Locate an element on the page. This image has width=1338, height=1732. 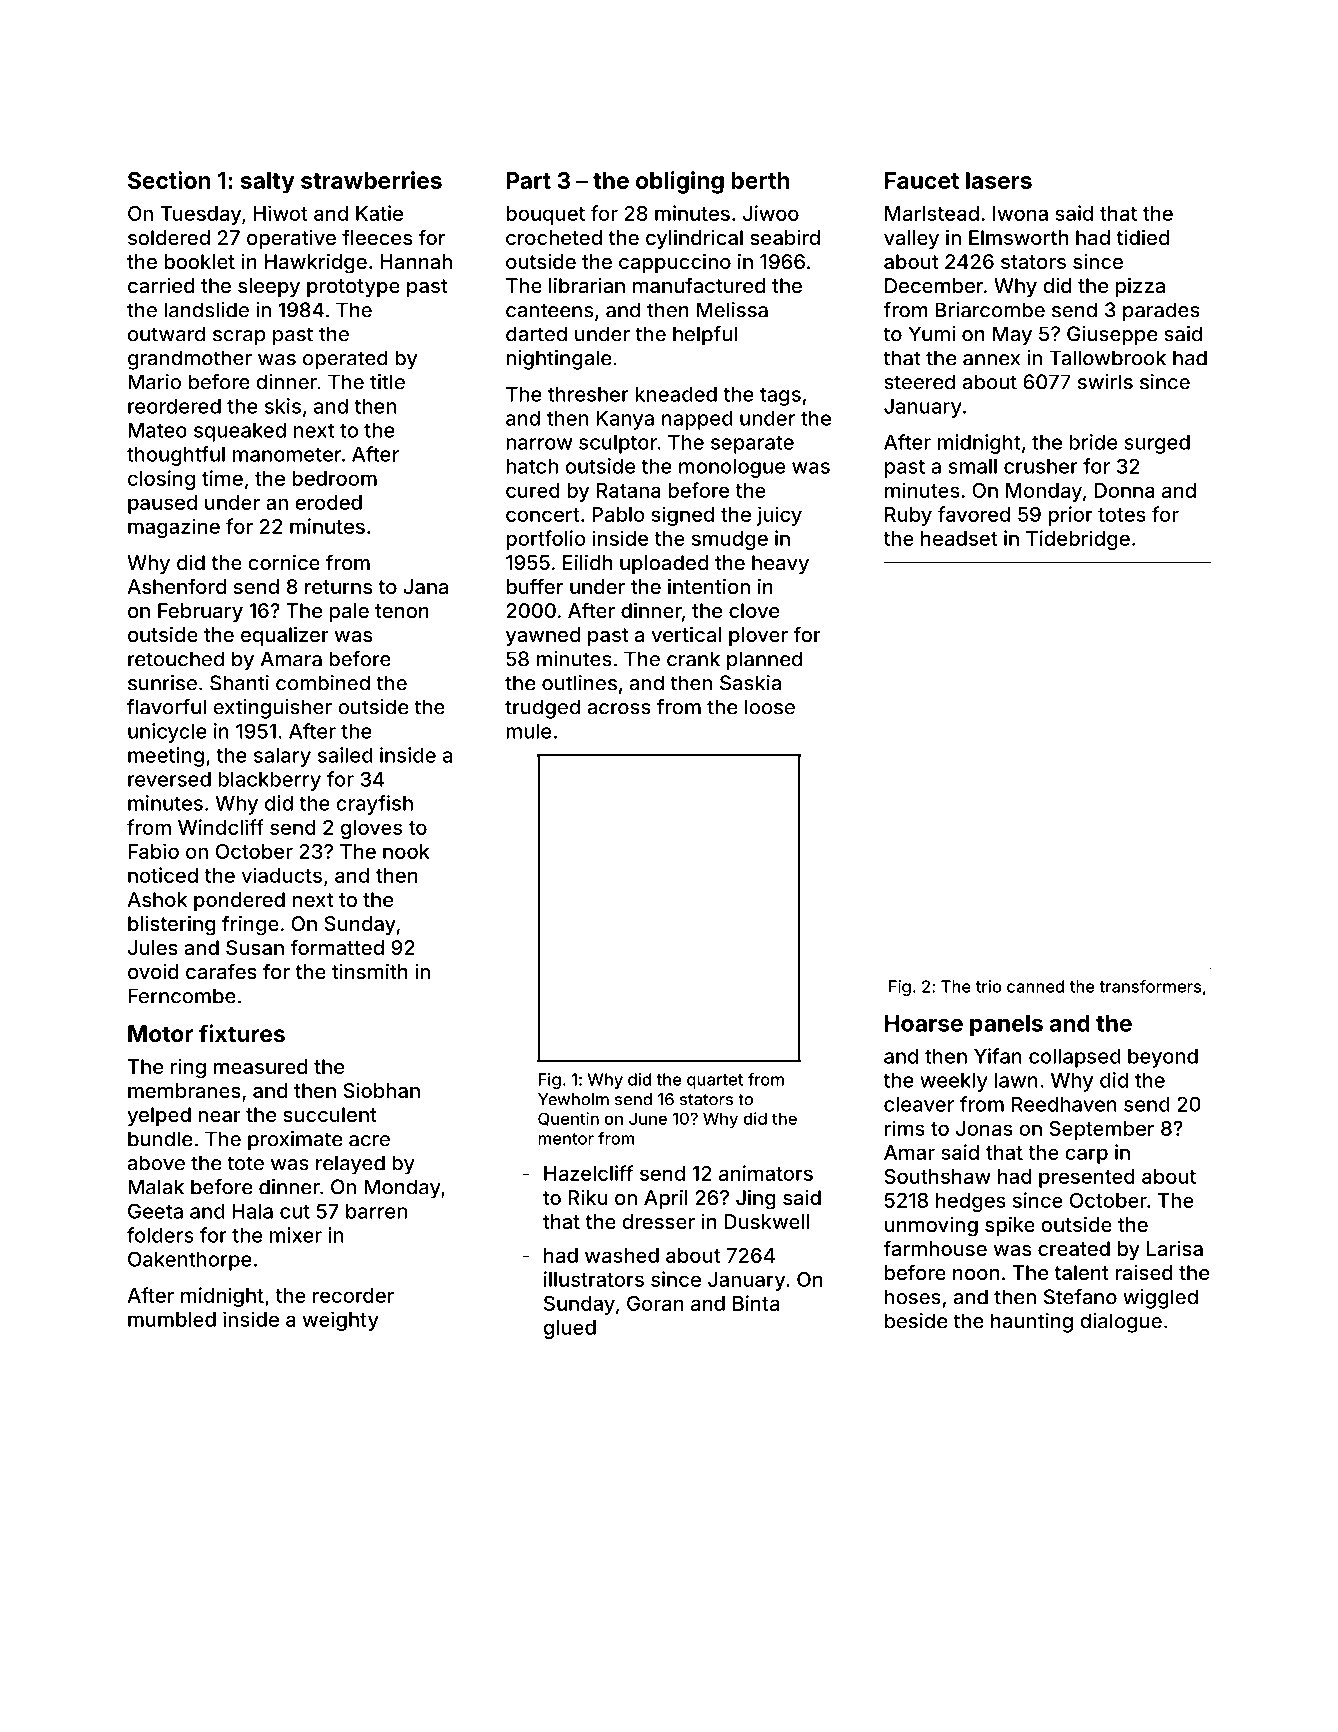
prototype is located at coordinates (353, 288).
